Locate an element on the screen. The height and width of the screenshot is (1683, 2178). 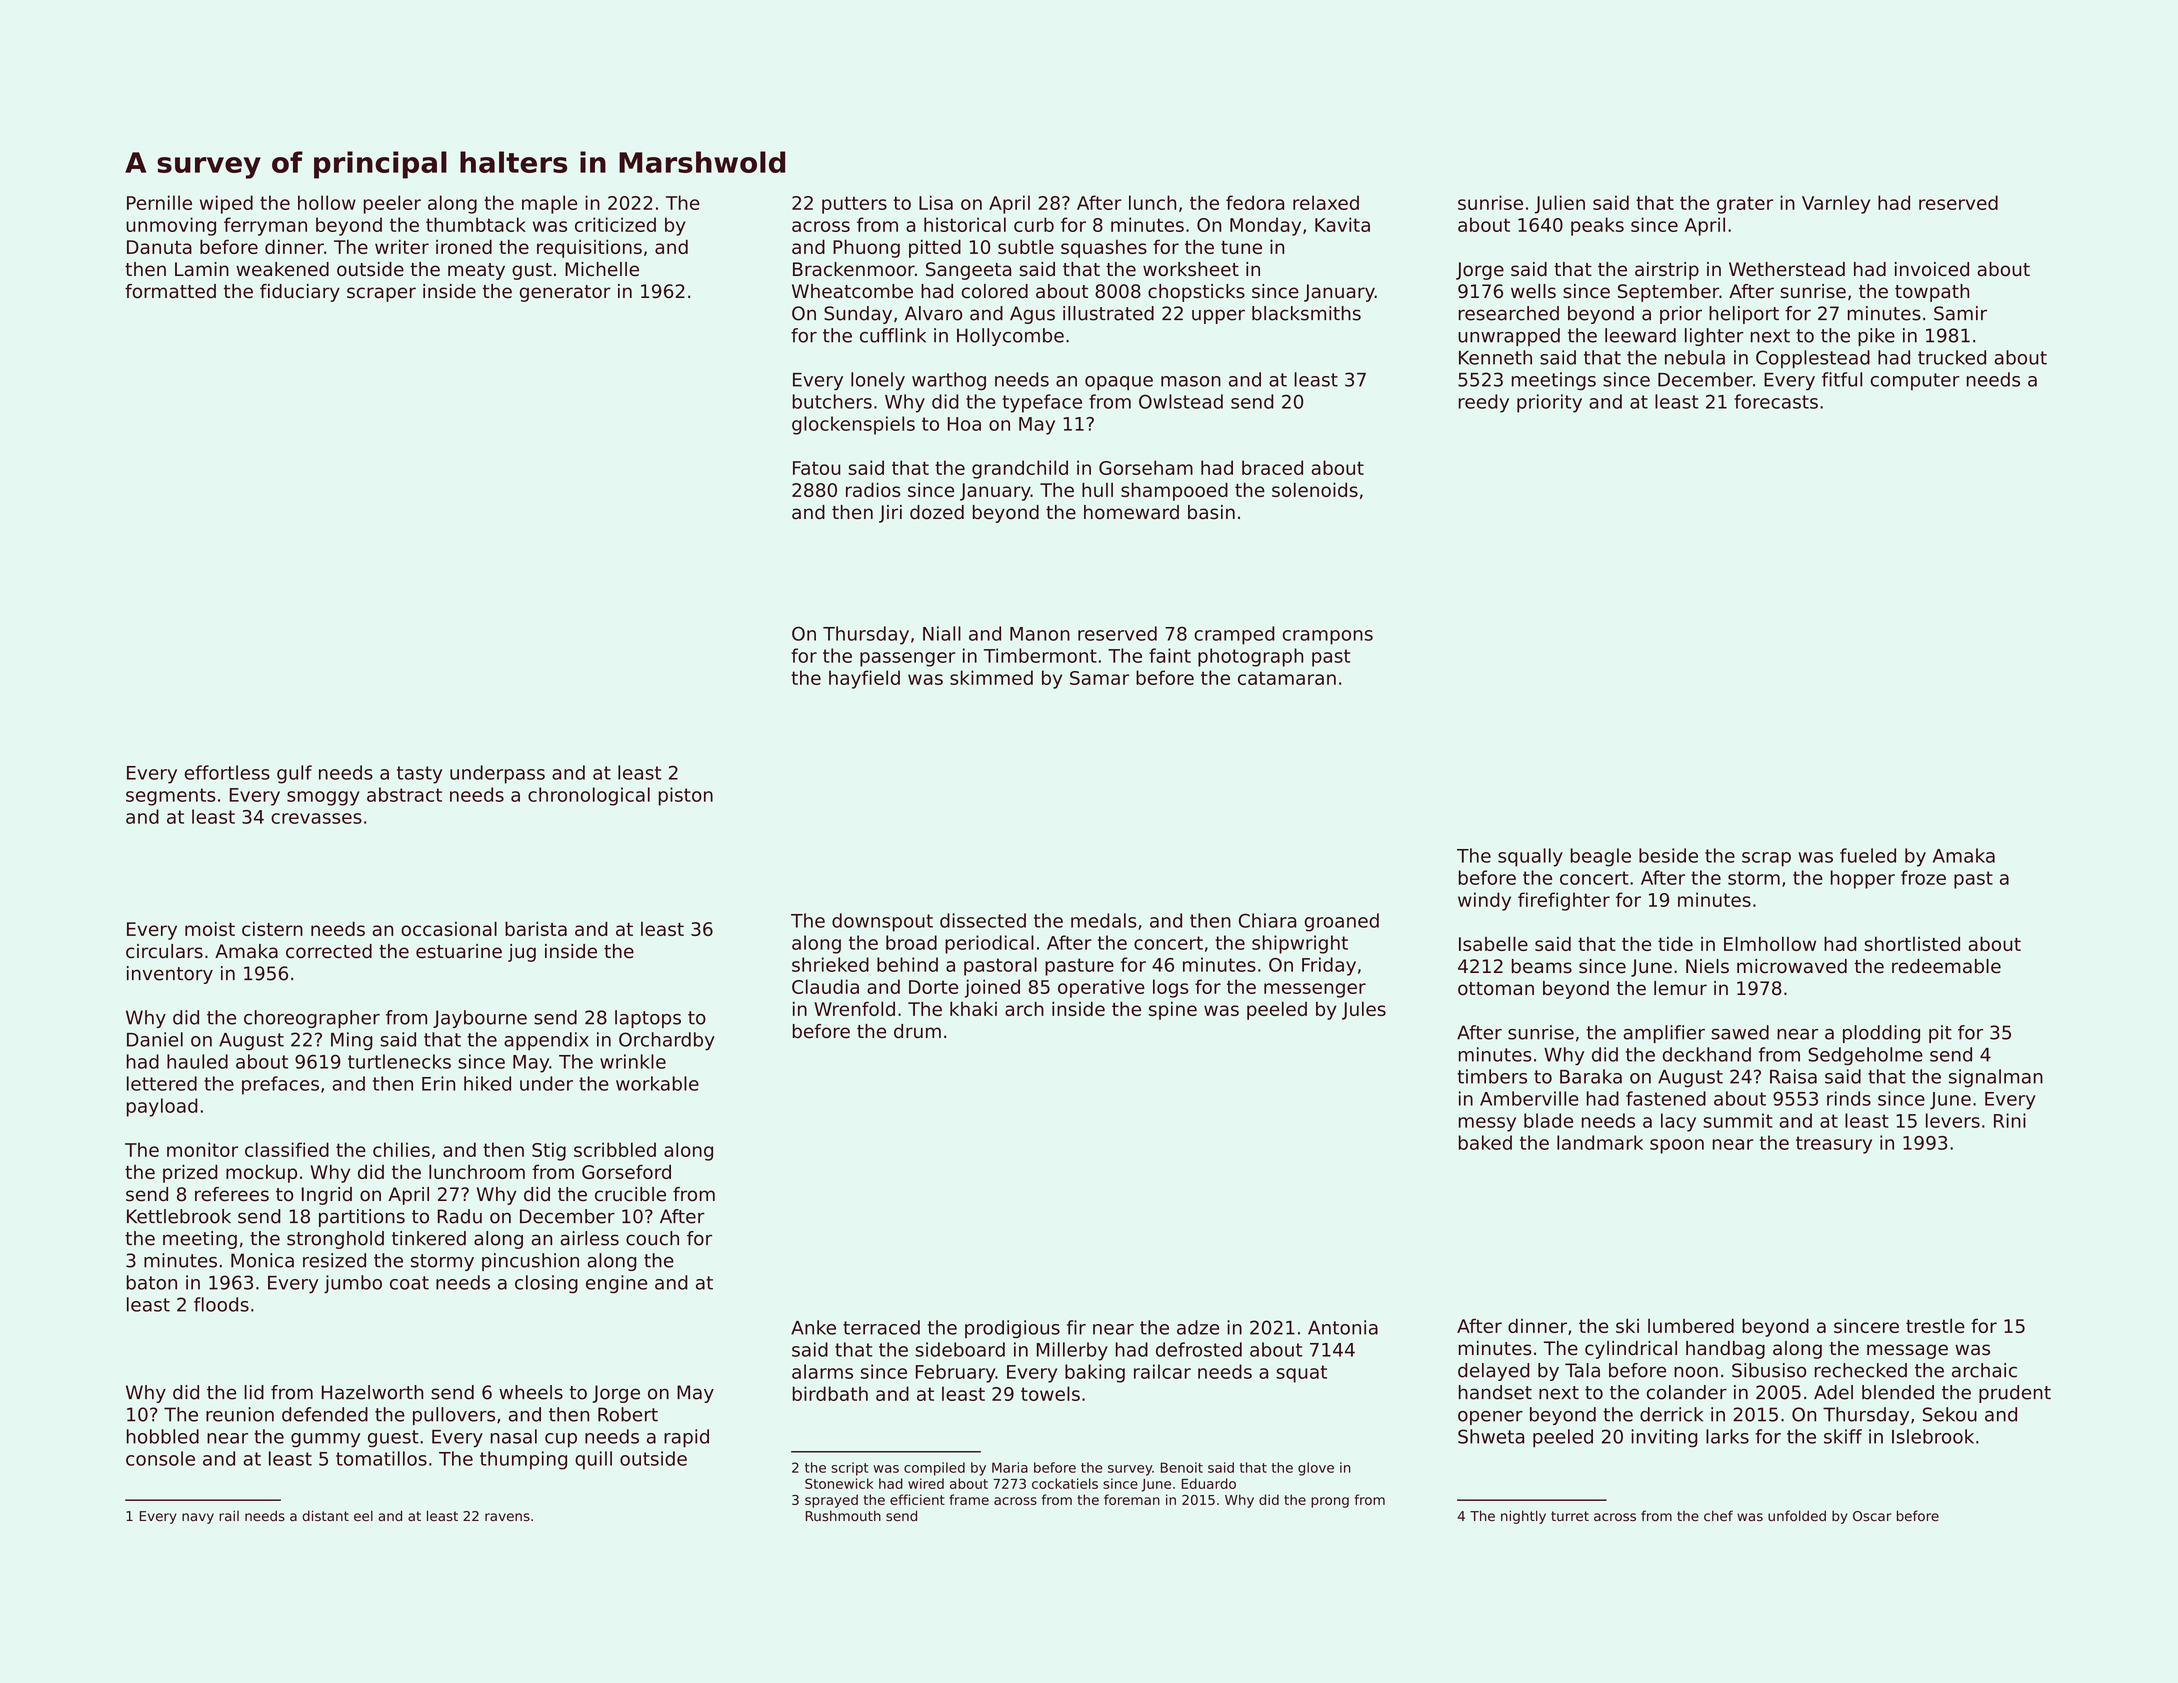
Fatou is located at coordinates (816, 468).
